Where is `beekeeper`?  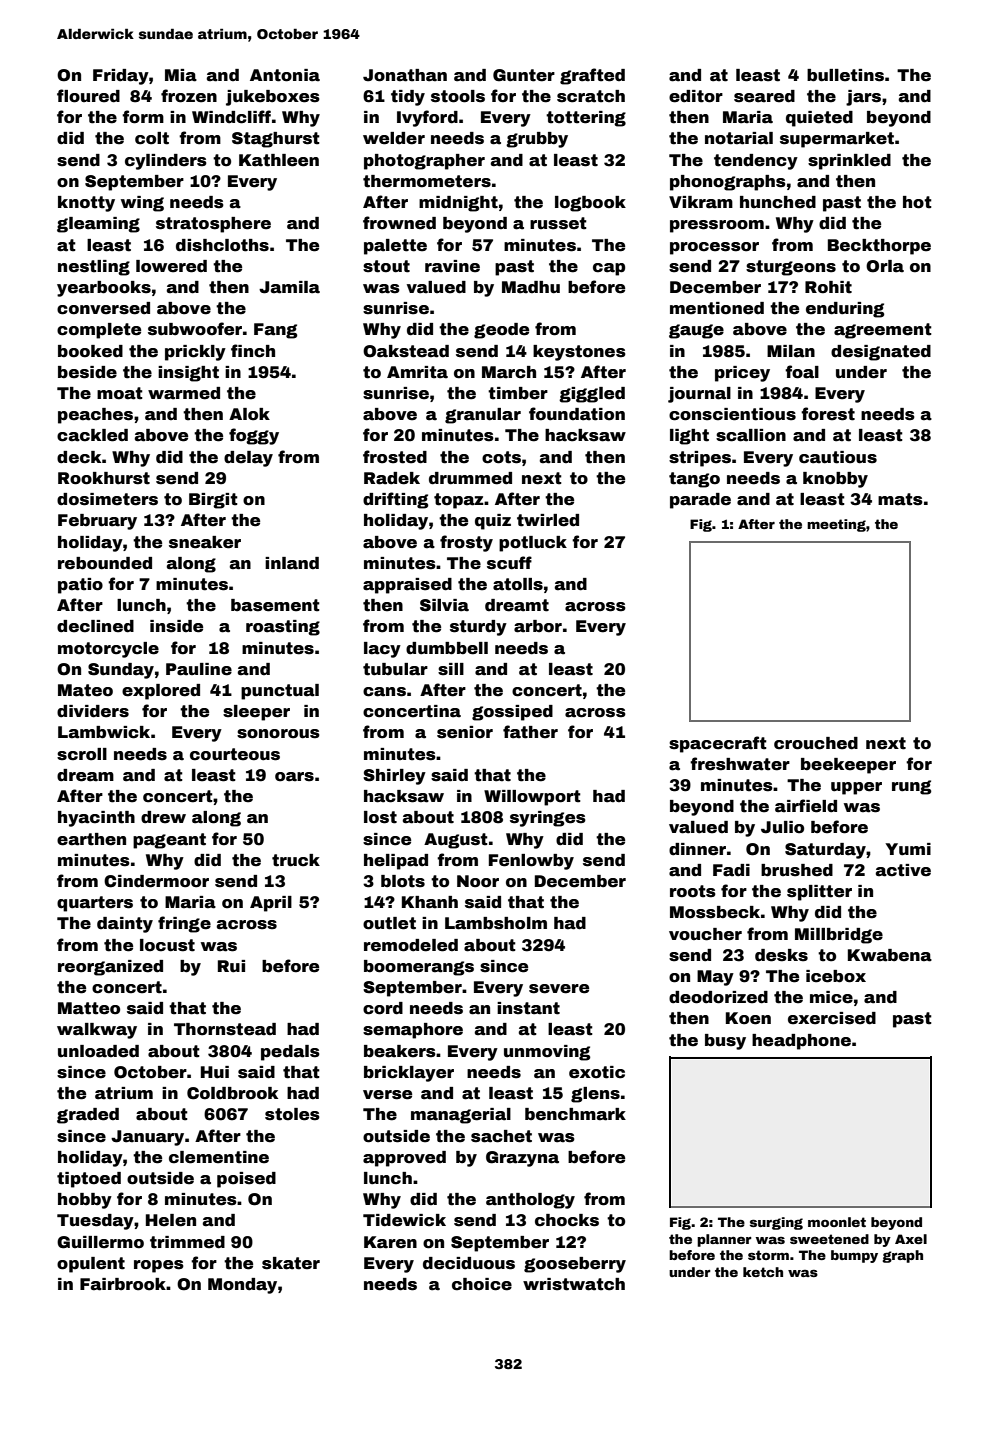 beekeeper is located at coordinates (848, 766).
